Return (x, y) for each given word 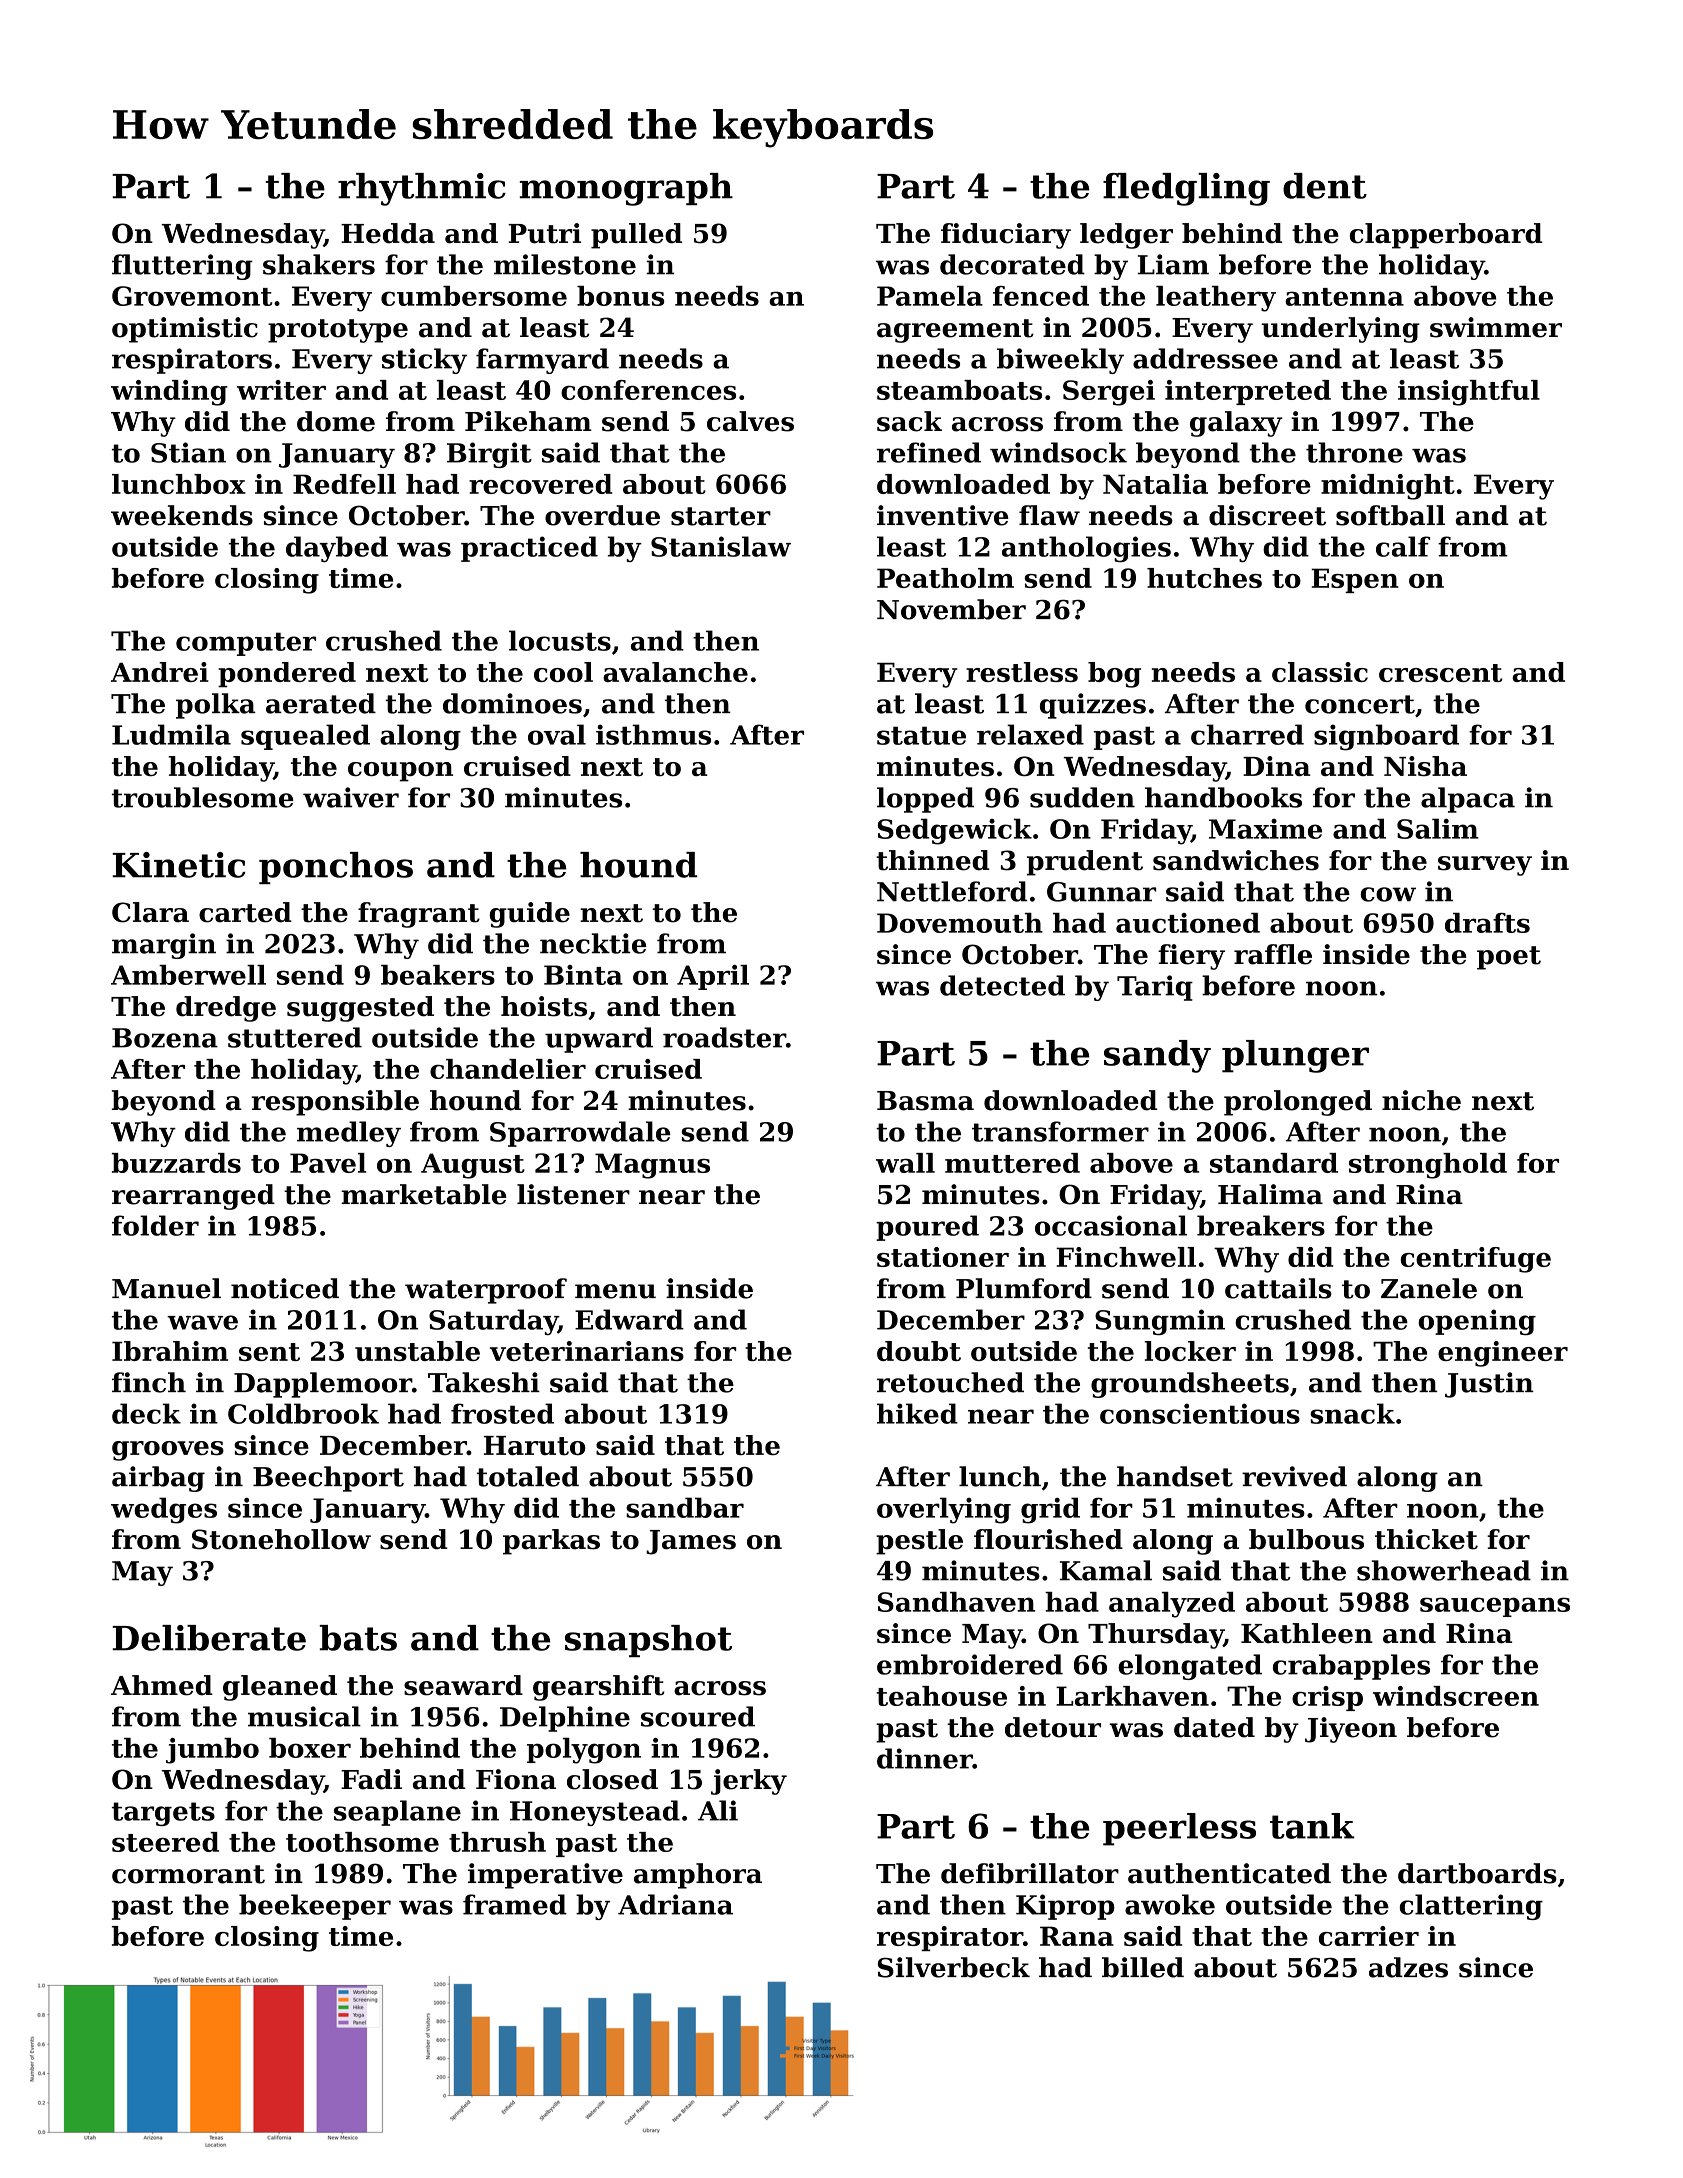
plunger (1295, 1056)
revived (1294, 1476)
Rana (1077, 1936)
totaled (528, 1476)
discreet (1267, 515)
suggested (360, 1009)
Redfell (344, 484)
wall (905, 1163)
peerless (1179, 1829)
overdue (602, 515)
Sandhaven (956, 1602)
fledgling (1186, 189)
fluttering (182, 267)
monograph (626, 189)
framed (515, 1904)
